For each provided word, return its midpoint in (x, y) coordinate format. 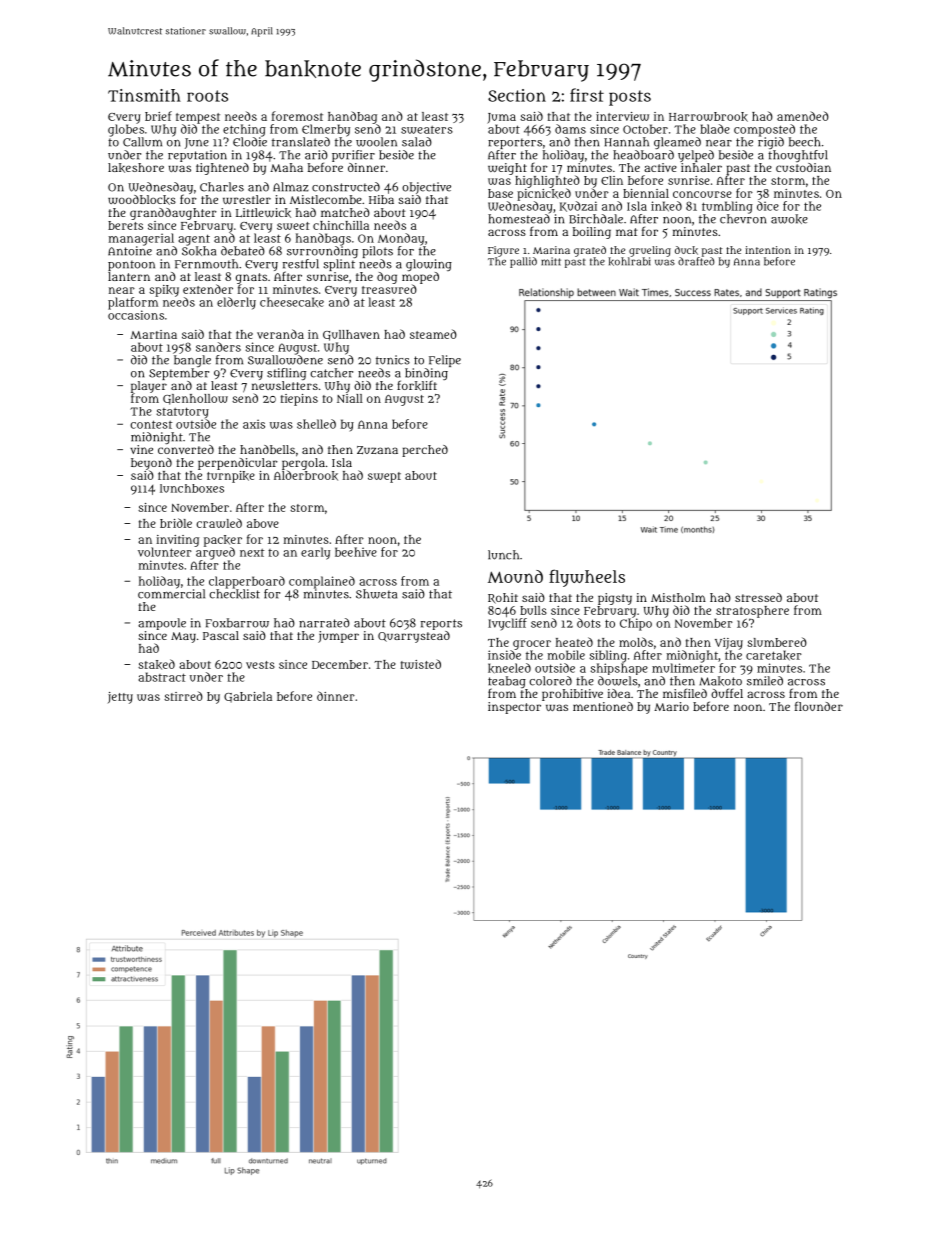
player (149, 387)
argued (215, 553)
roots (207, 96)
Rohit (503, 598)
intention (768, 250)
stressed (758, 597)
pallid (523, 262)
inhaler (701, 167)
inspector (514, 708)
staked (156, 664)
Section (517, 95)
